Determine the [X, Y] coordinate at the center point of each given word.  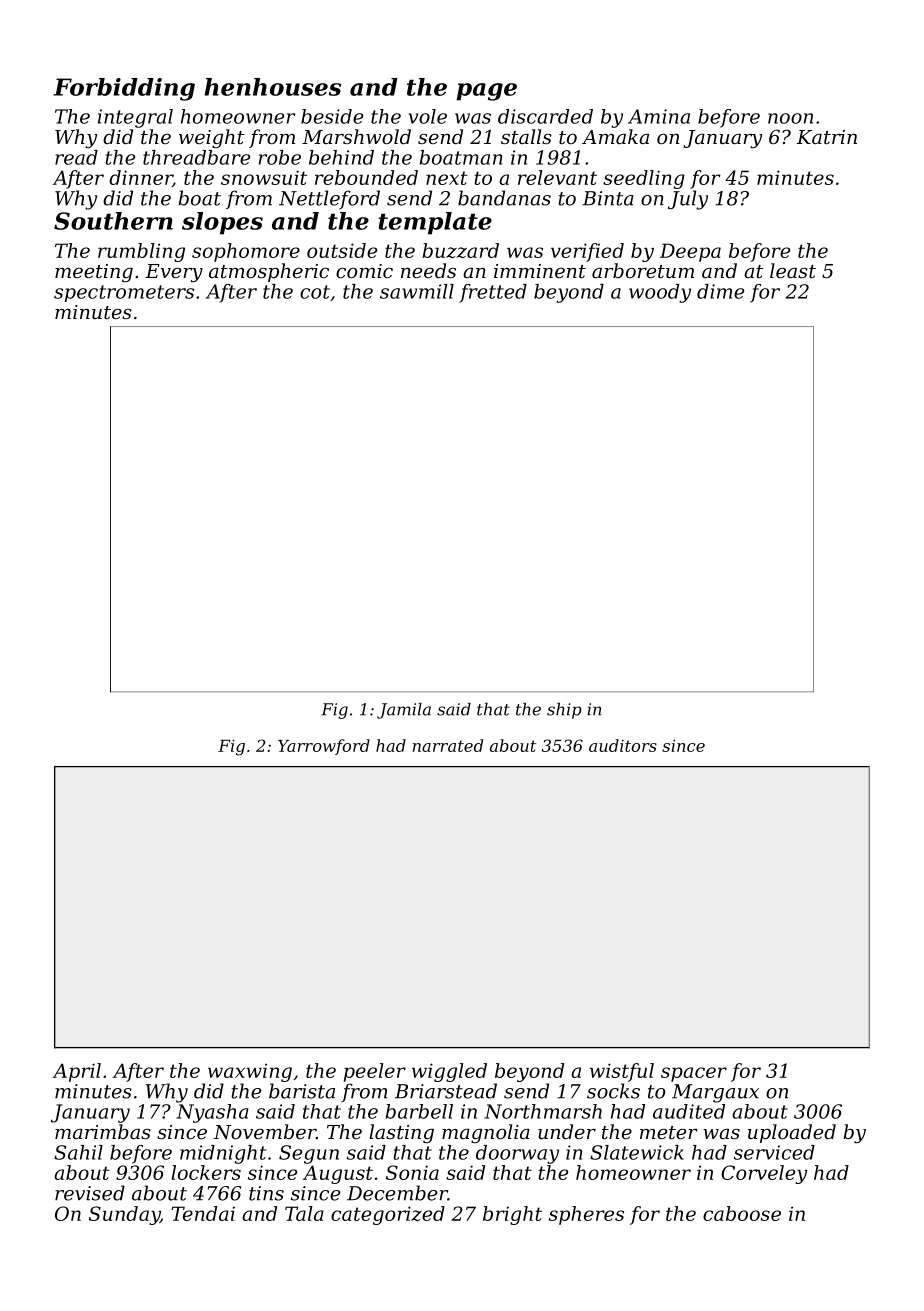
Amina [659, 116]
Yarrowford [324, 747]
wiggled [449, 1072]
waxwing [250, 1072]
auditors [623, 745]
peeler [374, 1072]
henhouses [272, 87]
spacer [694, 1074]
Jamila [404, 711]
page [486, 92]
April [76, 1072]
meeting [94, 273]
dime [720, 291]
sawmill [417, 291]
